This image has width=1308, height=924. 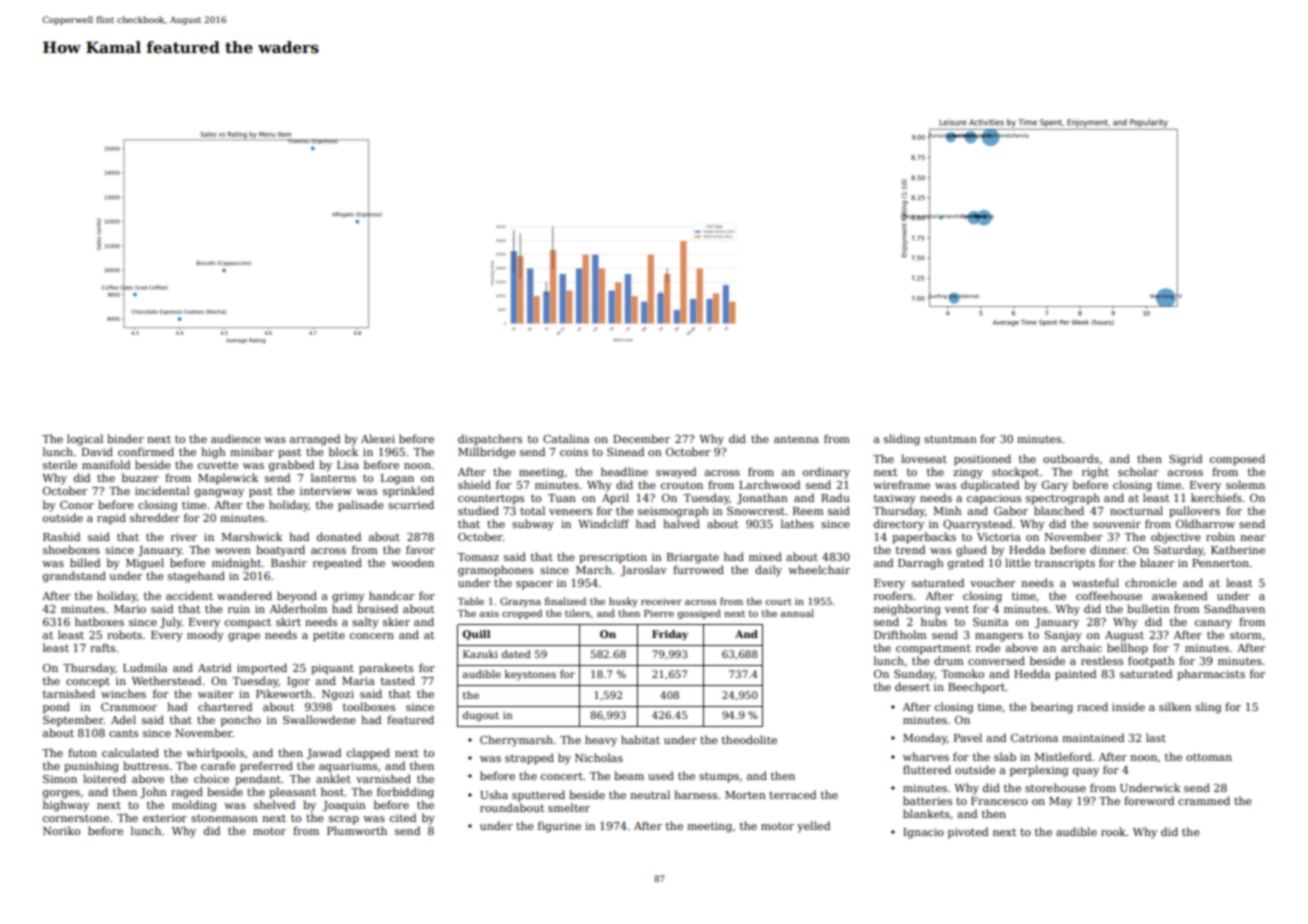 I want to click on Noriko, so click(x=61, y=830).
